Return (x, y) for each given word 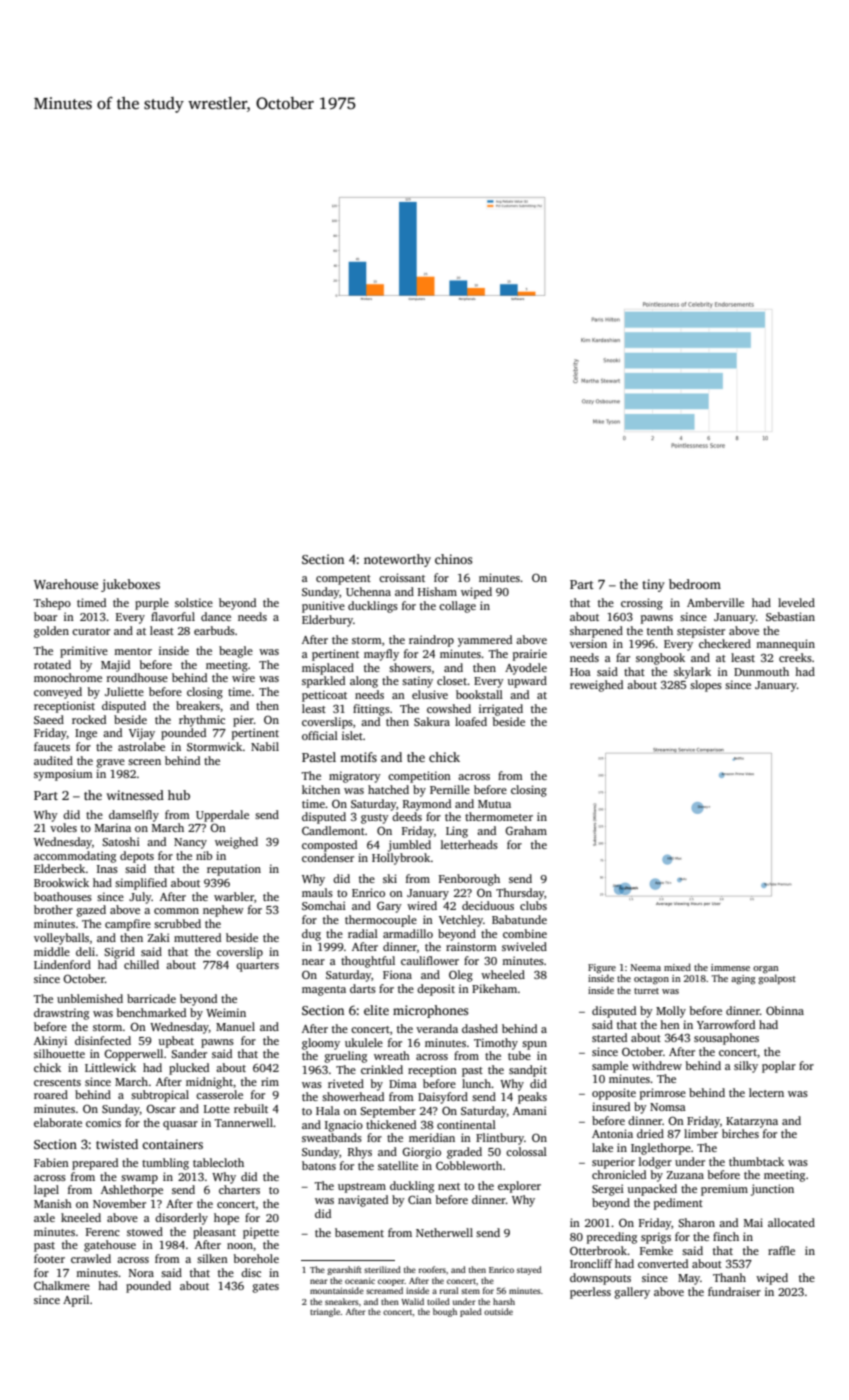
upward (527, 682)
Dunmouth (761, 671)
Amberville (715, 602)
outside (498, 1311)
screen (144, 762)
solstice (194, 602)
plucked (189, 1069)
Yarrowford (726, 1024)
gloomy (321, 1044)
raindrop (431, 641)
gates (266, 1288)
